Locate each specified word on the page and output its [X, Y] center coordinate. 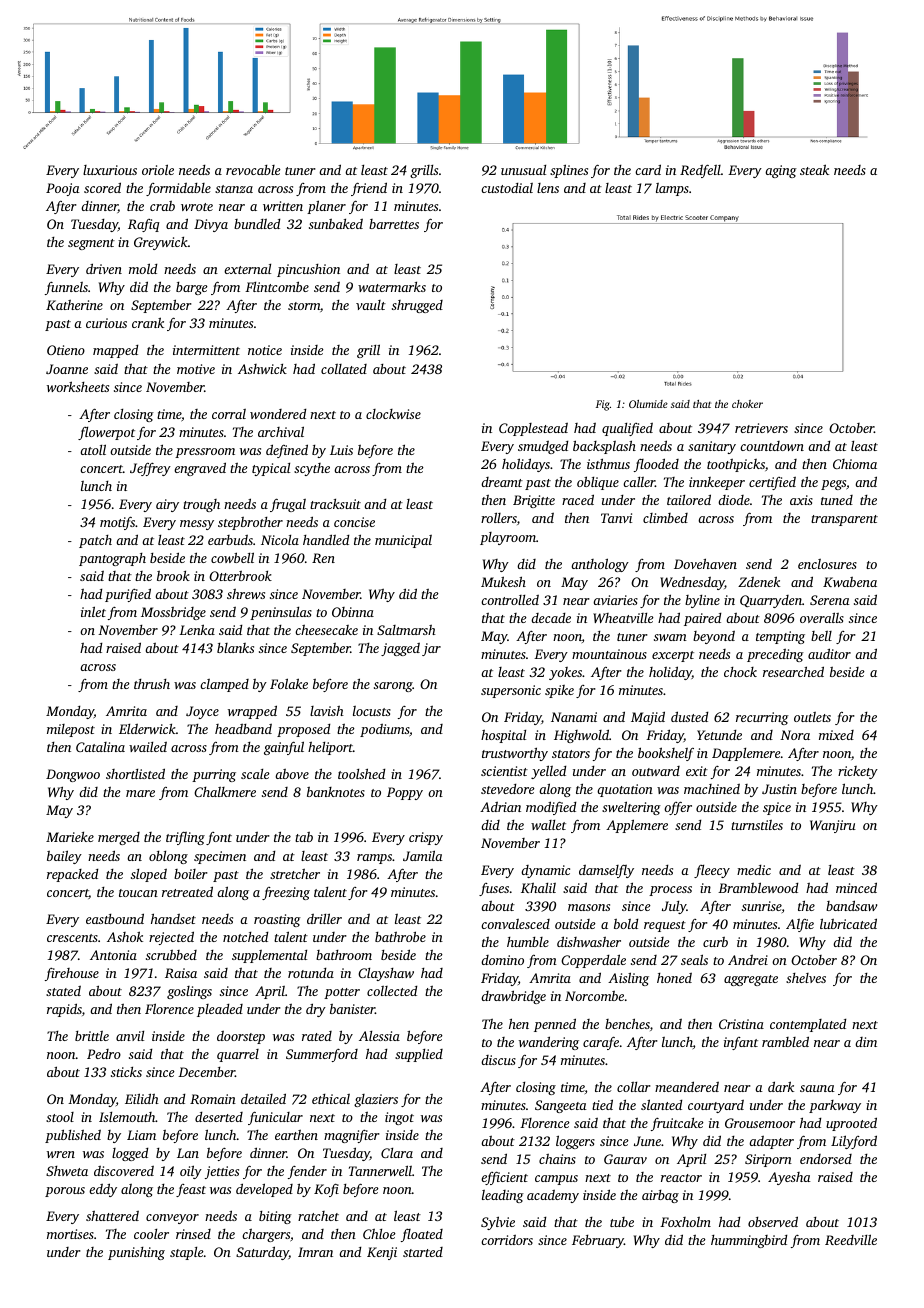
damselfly [606, 871]
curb [715, 942]
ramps [374, 859]
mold [143, 268]
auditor [829, 653]
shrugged [417, 306]
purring [214, 775]
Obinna [353, 612]
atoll [93, 449]
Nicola [280, 540]
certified [772, 483]
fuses [494, 889]
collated [344, 369]
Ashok [125, 936]
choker [747, 404]
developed [264, 1190]
